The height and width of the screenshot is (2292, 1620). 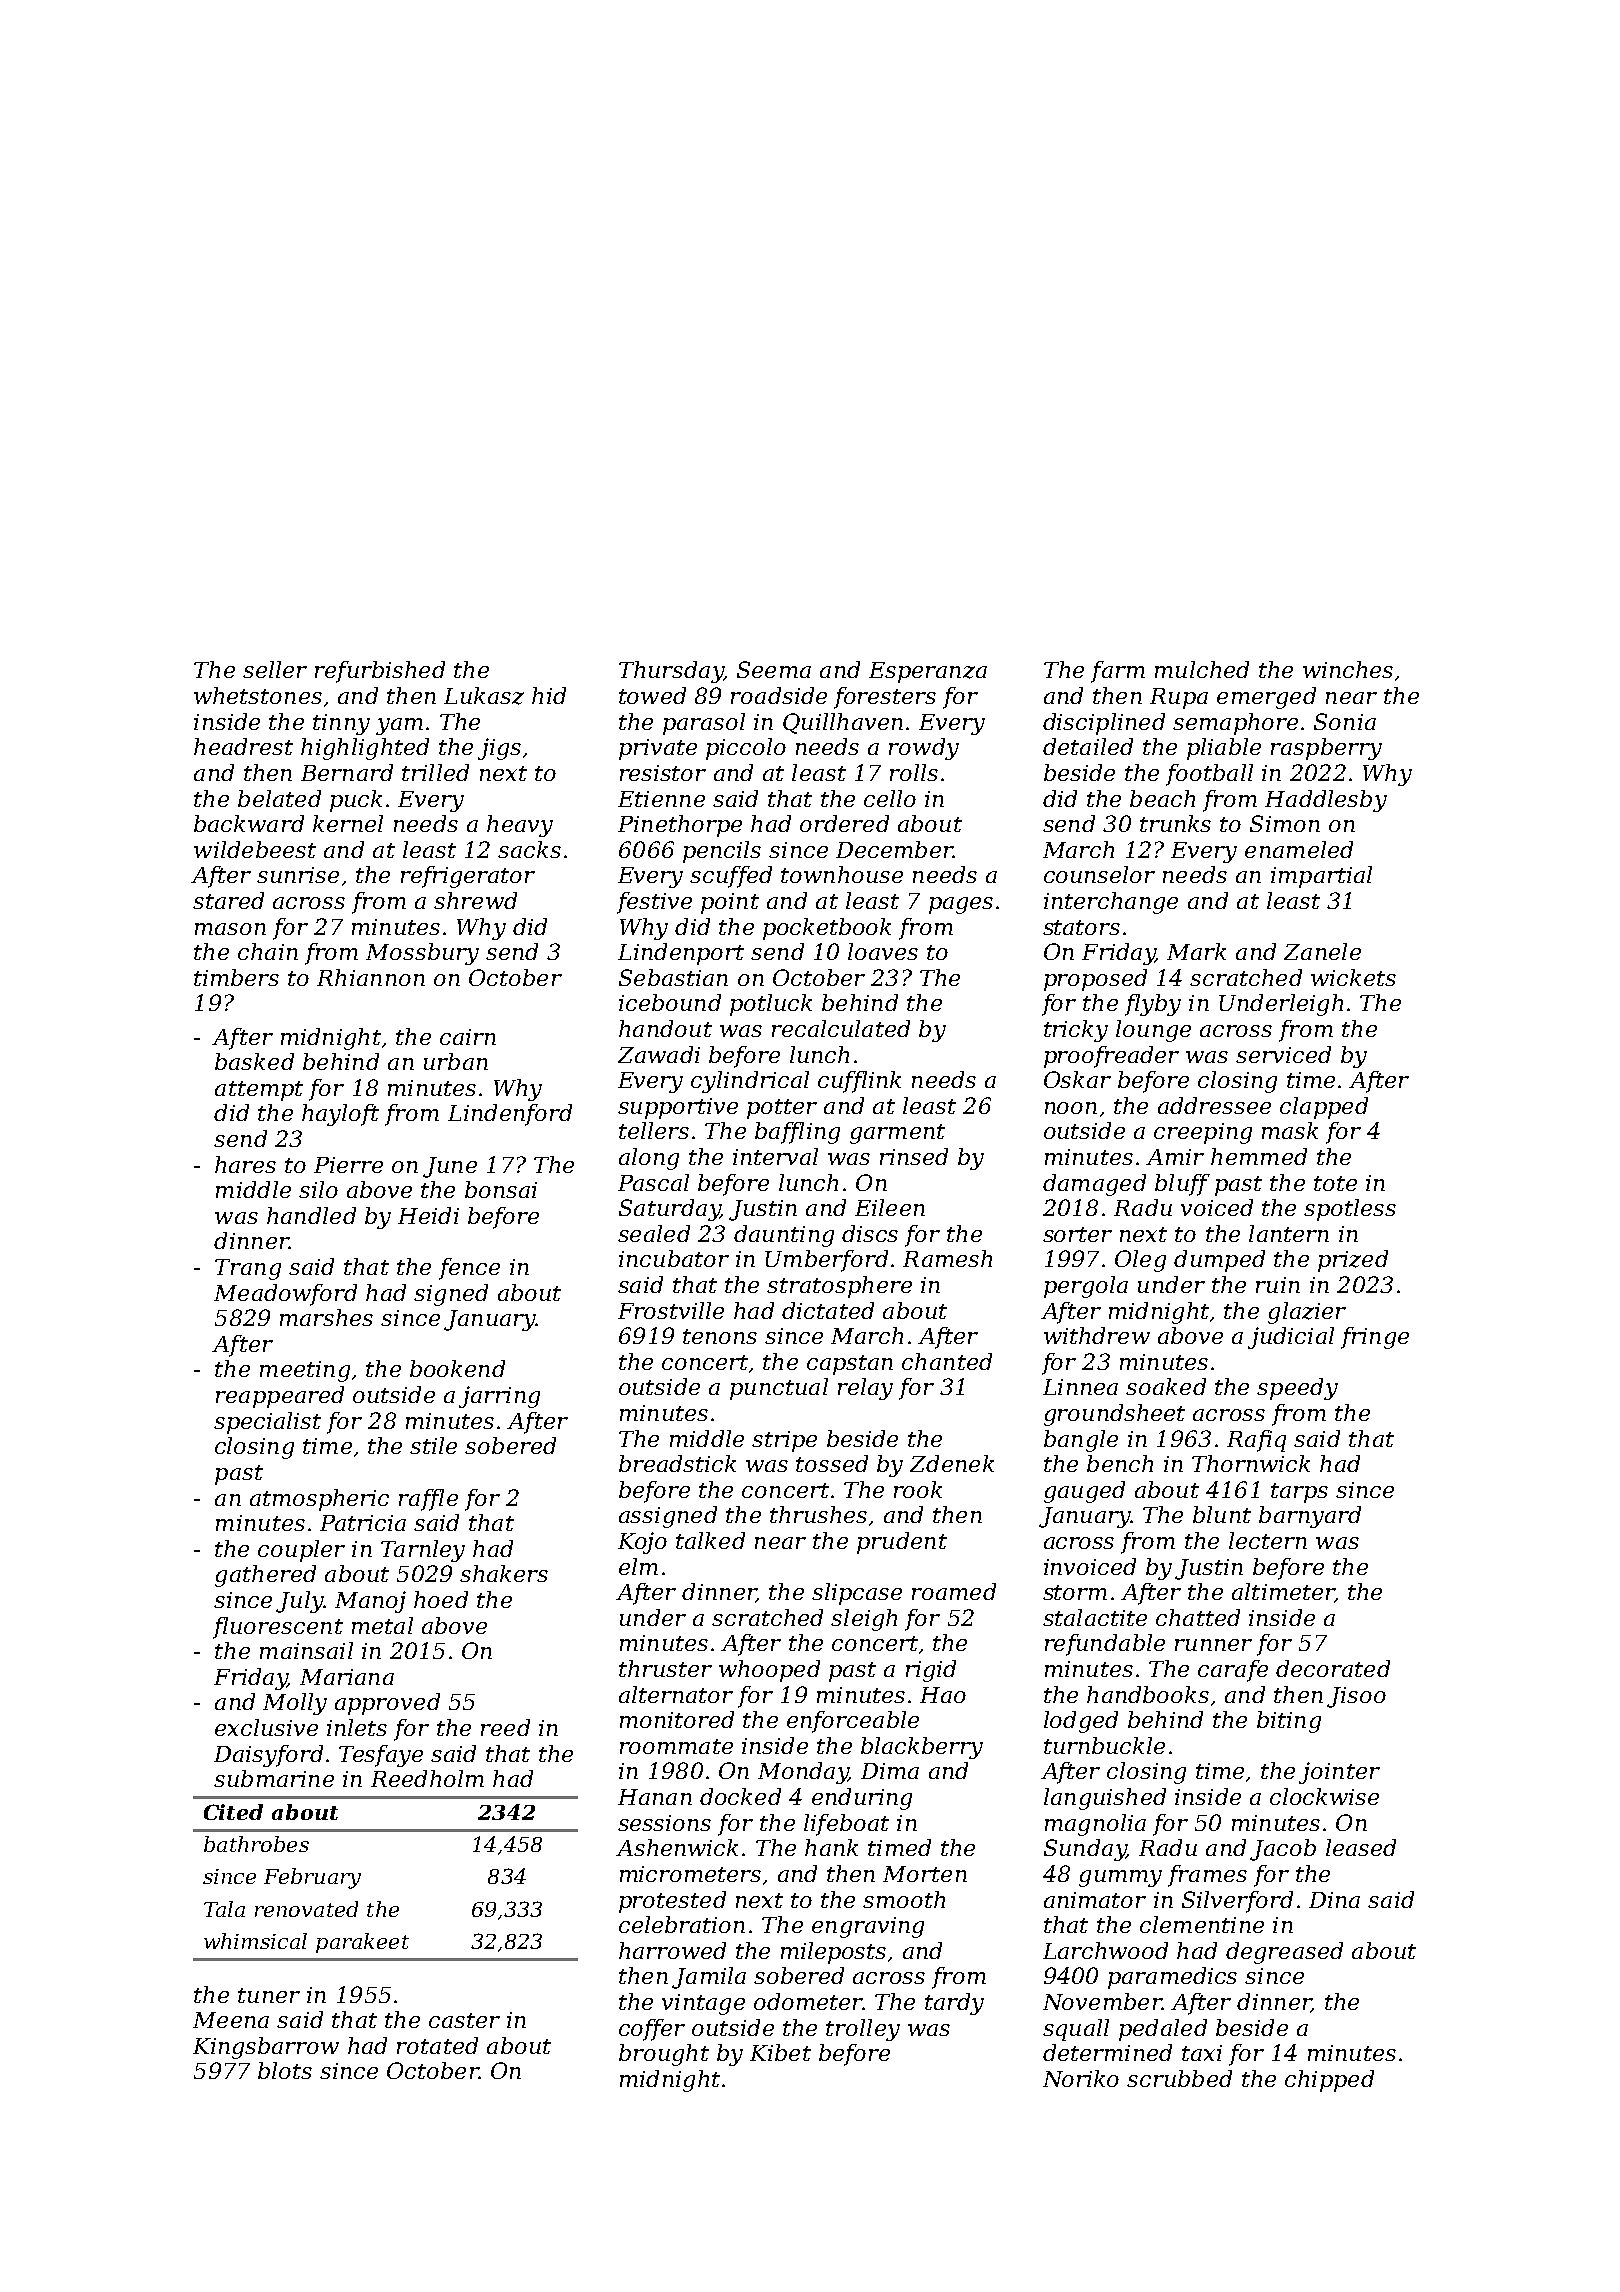 What do you see at coordinates (326, 1317) in the screenshot?
I see `marshes` at bounding box center [326, 1317].
